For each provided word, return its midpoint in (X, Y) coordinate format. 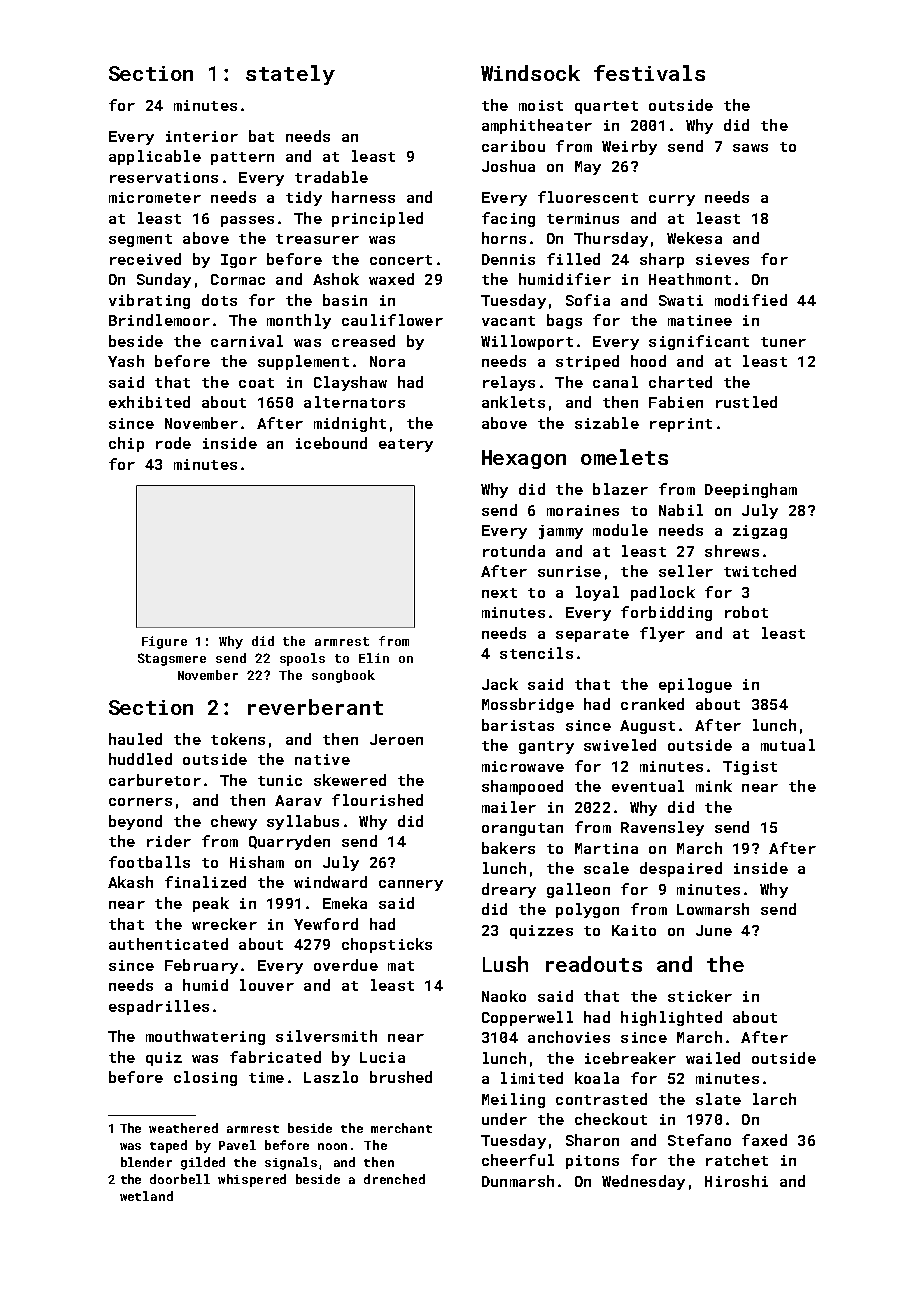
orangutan (522, 829)
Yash (126, 361)
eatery (406, 445)
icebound (331, 443)
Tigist (750, 768)
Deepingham (751, 490)
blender (146, 1162)
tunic (280, 780)
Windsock (530, 73)
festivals (649, 73)
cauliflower (392, 320)
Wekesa (694, 238)
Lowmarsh (713, 909)
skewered (350, 780)
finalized (205, 882)
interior (202, 136)
